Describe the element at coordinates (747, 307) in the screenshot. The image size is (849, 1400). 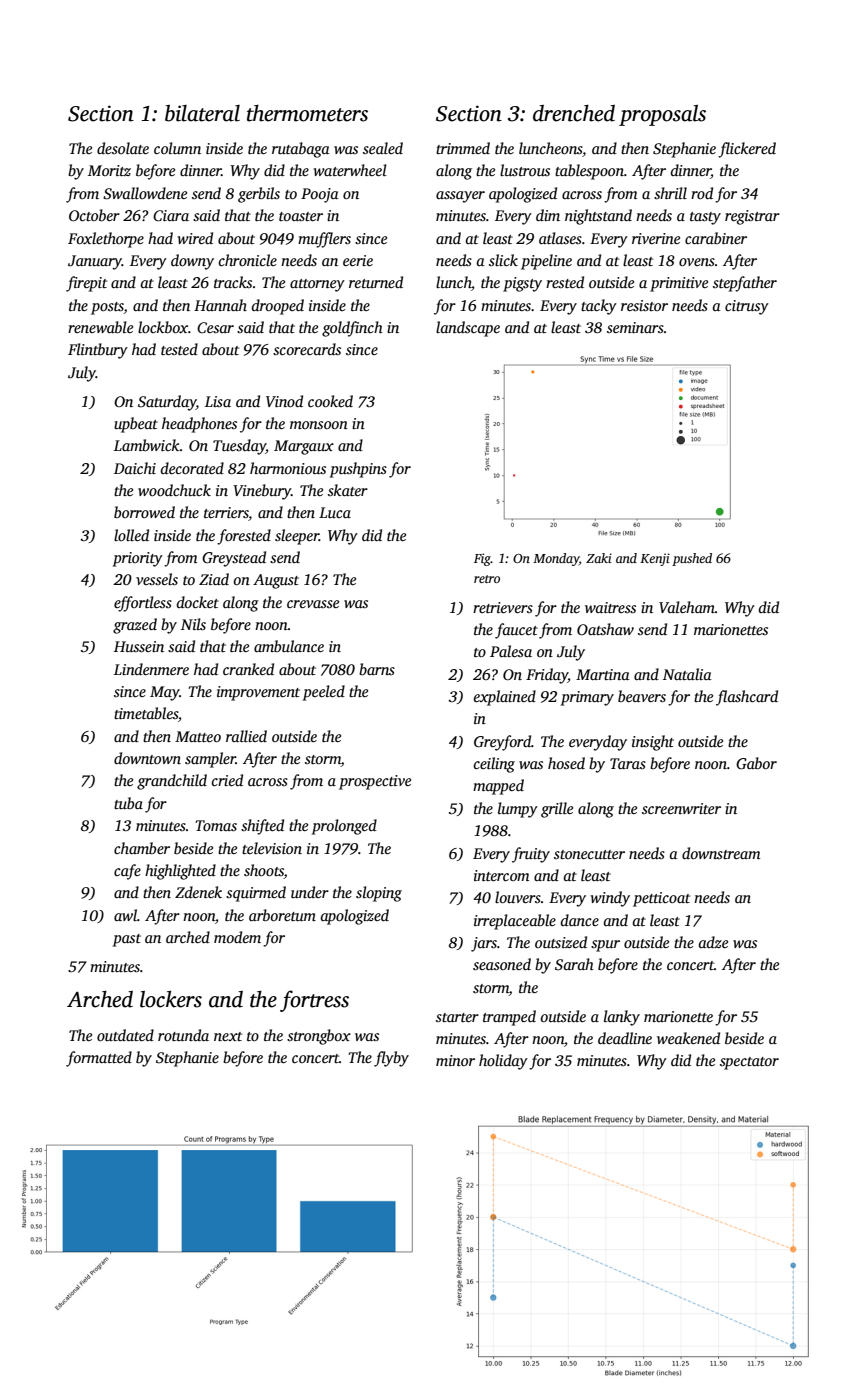
I see `citrusy` at that location.
